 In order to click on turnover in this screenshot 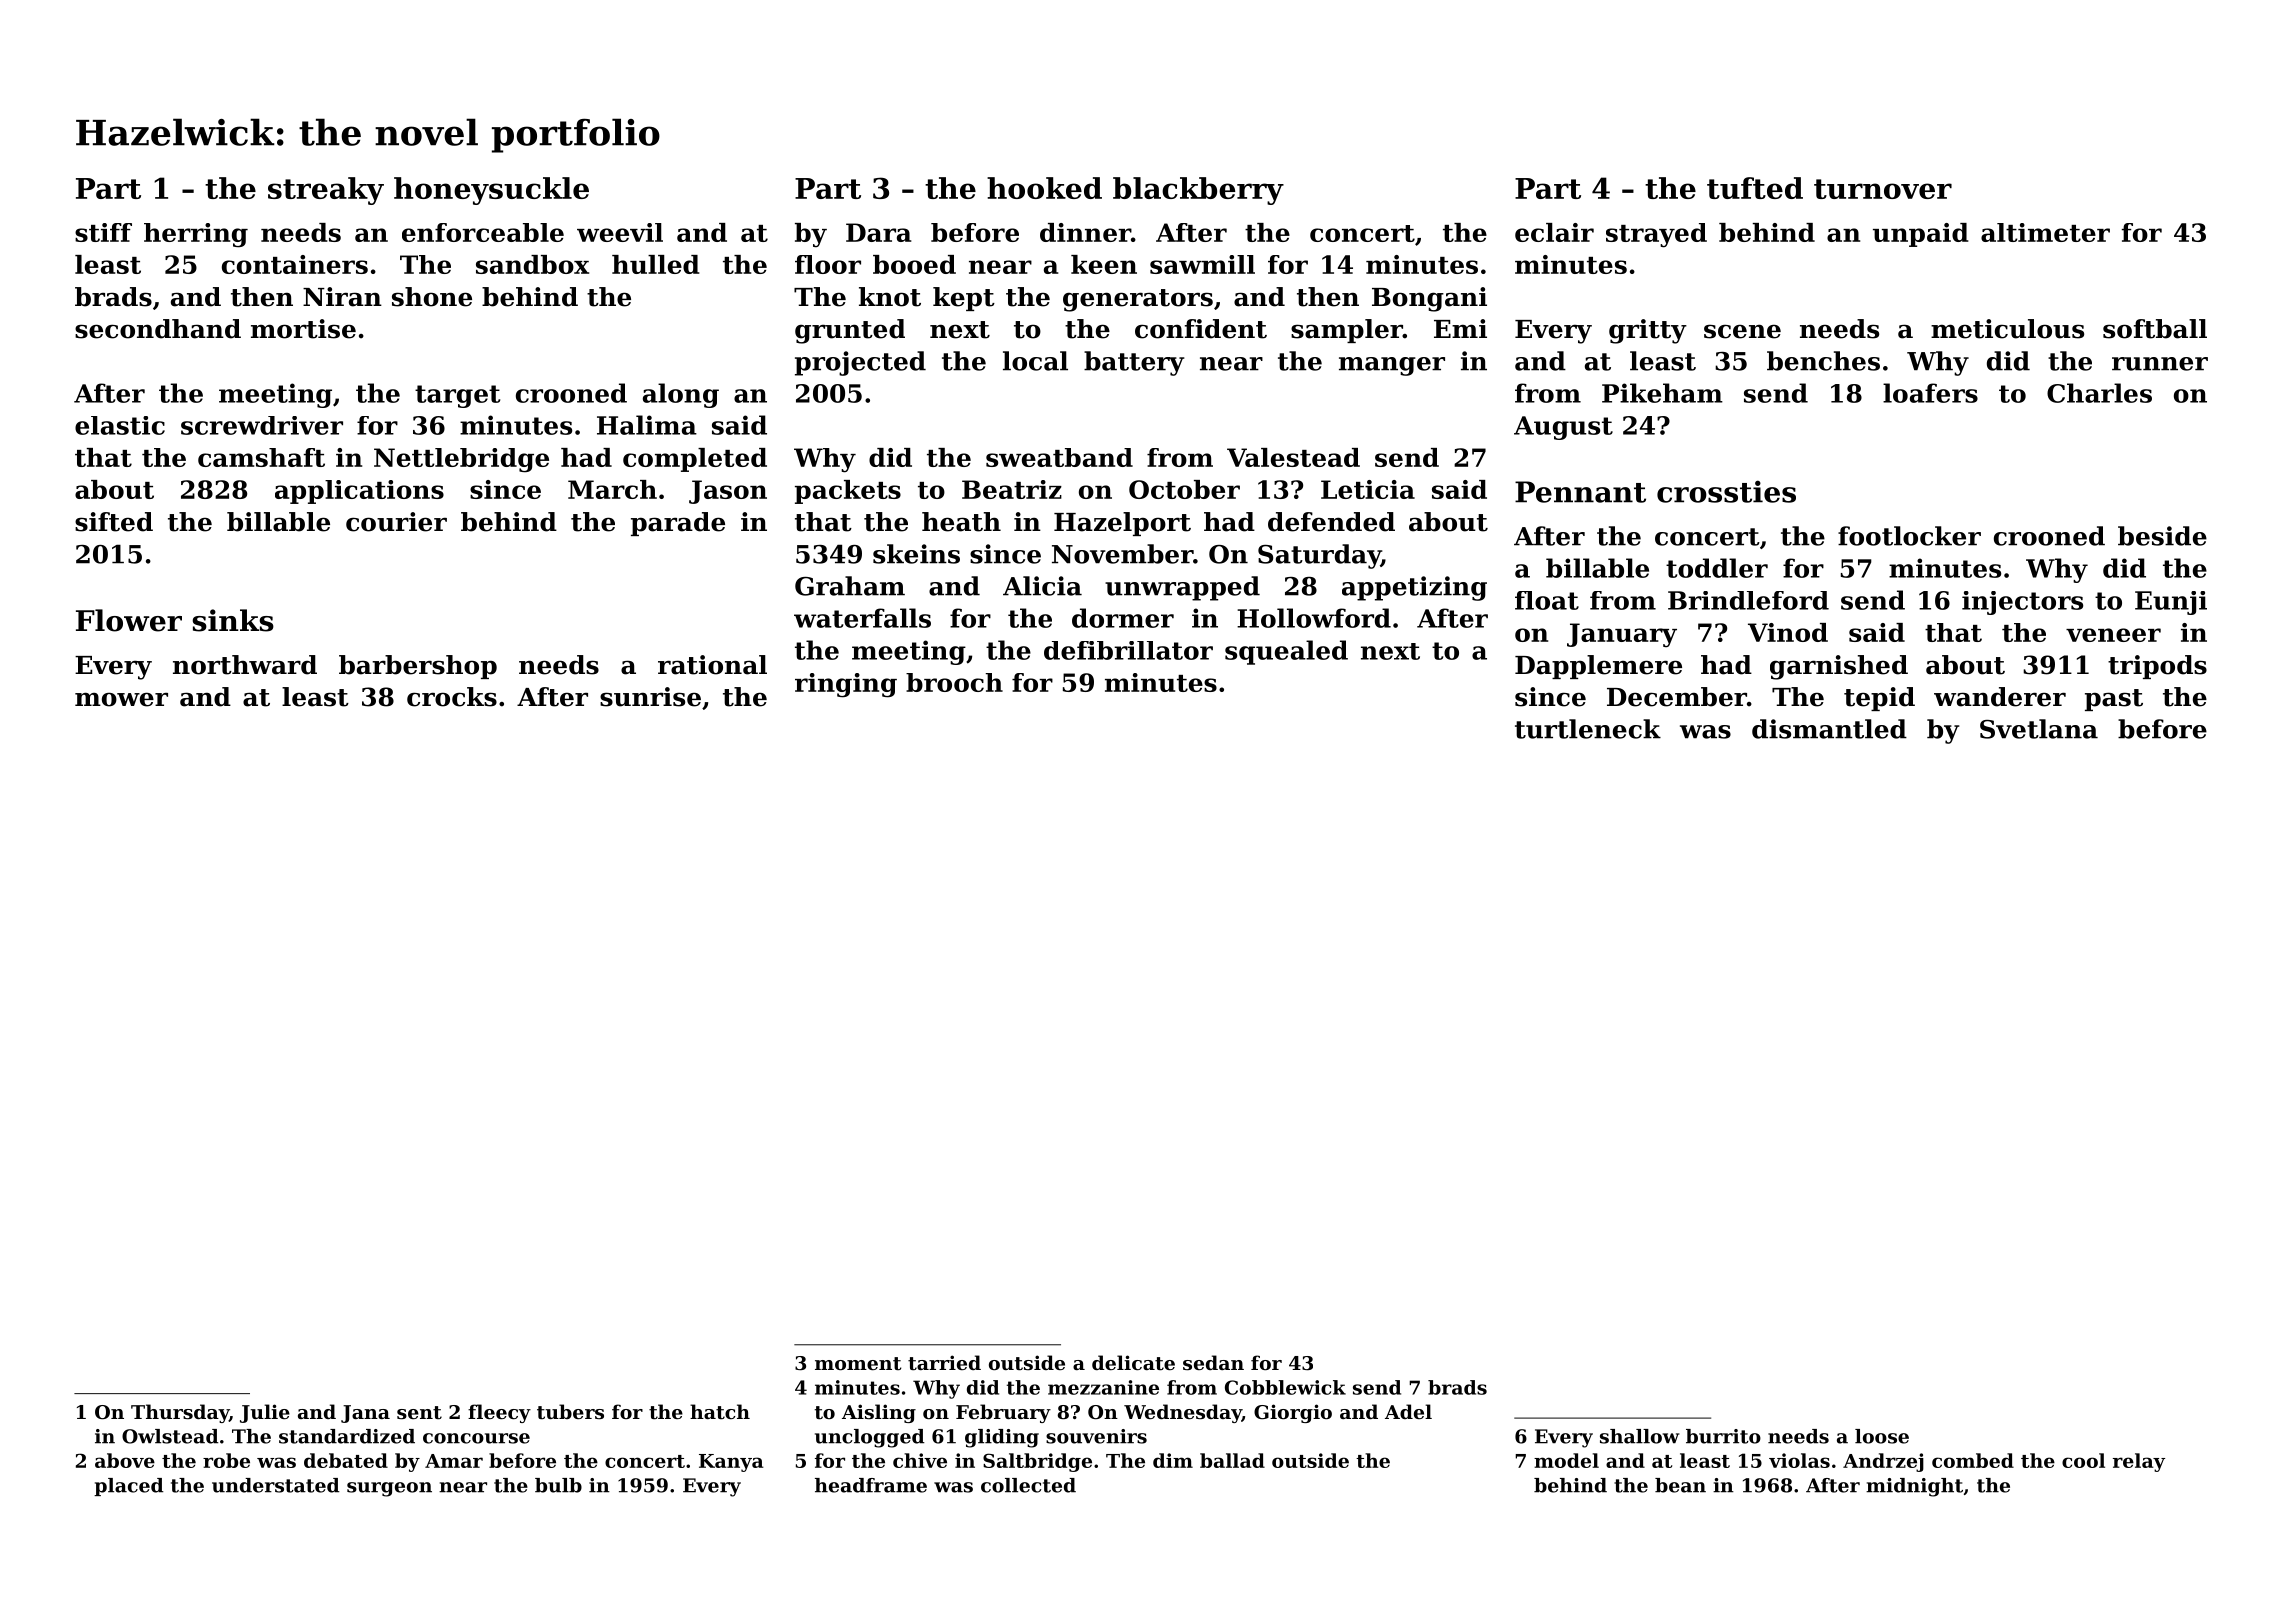, I will do `click(1883, 189)`.
